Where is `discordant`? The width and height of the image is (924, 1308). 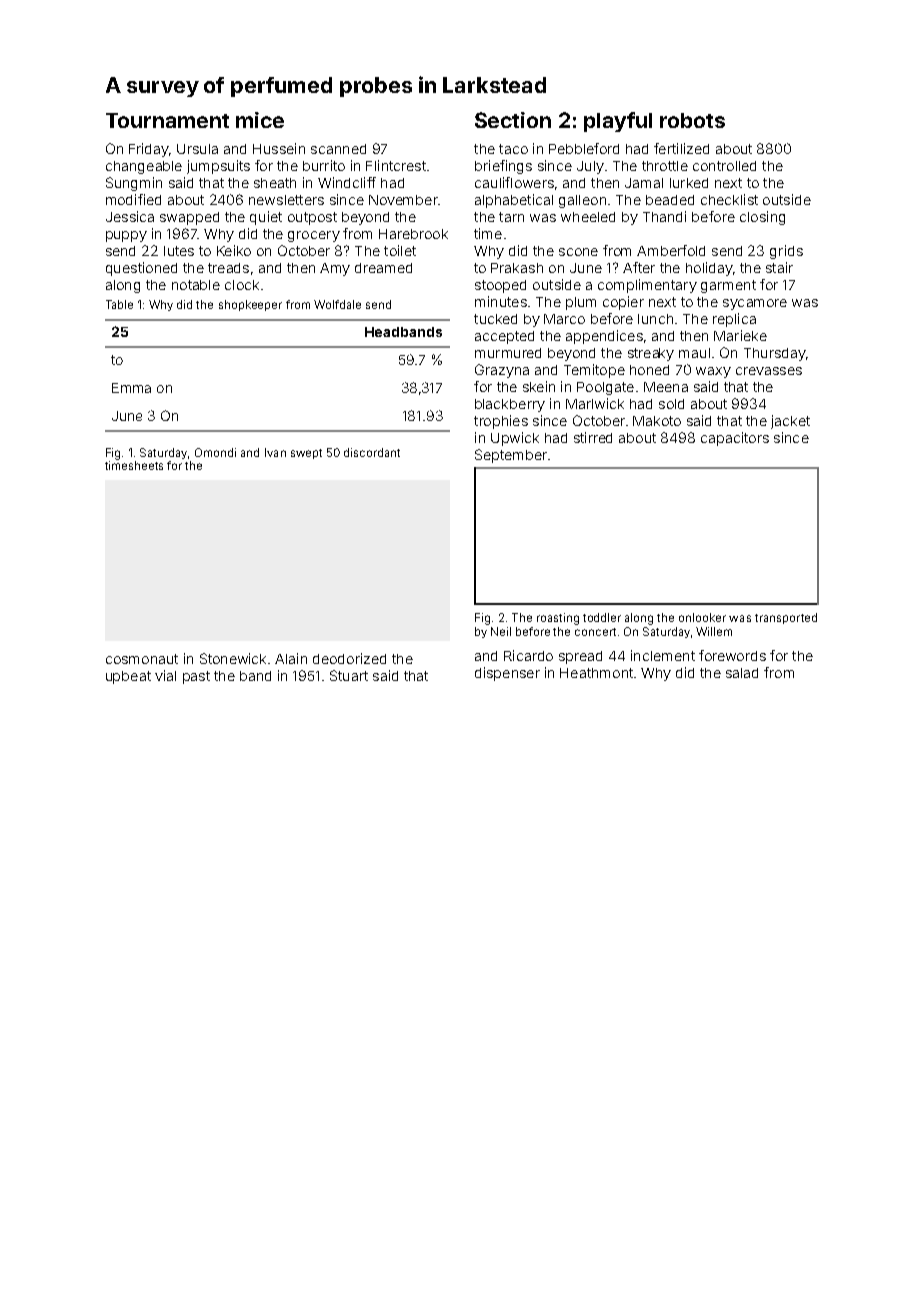
discordant is located at coordinates (372, 452).
